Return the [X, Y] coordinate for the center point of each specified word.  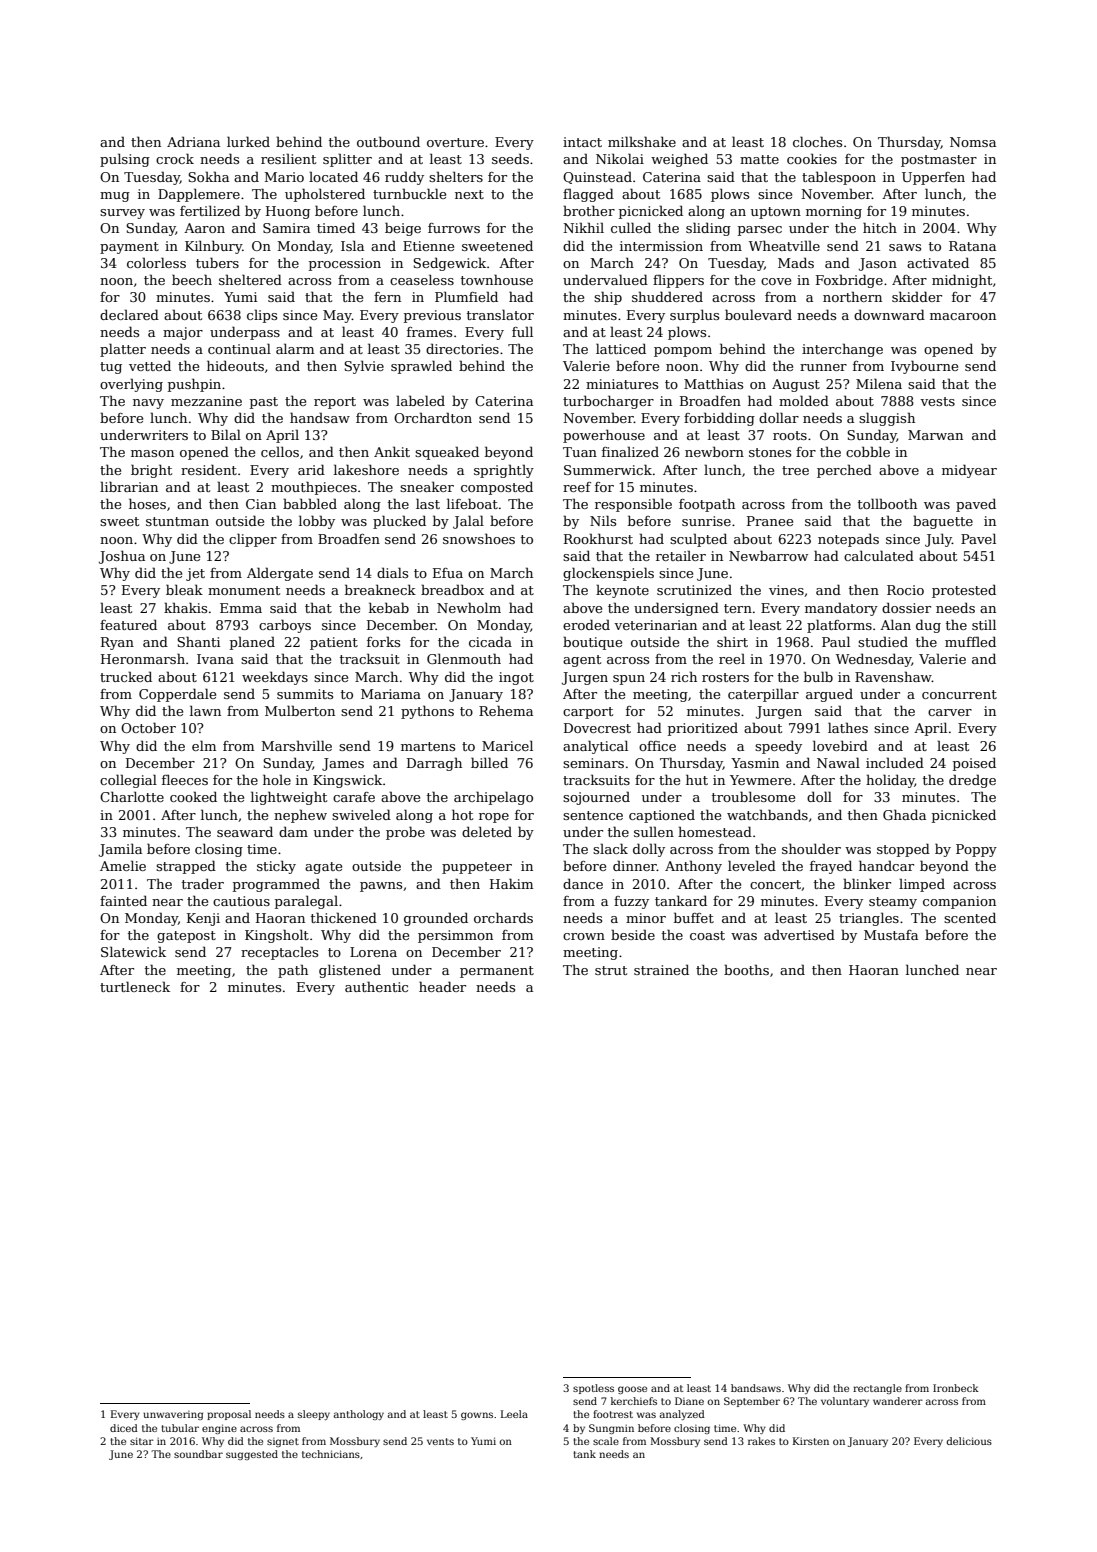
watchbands [767, 814]
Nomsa [973, 142]
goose [632, 1390]
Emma [241, 608]
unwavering [173, 1415]
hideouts [235, 365]
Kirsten [811, 1441]
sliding [708, 229]
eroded [586, 624]
